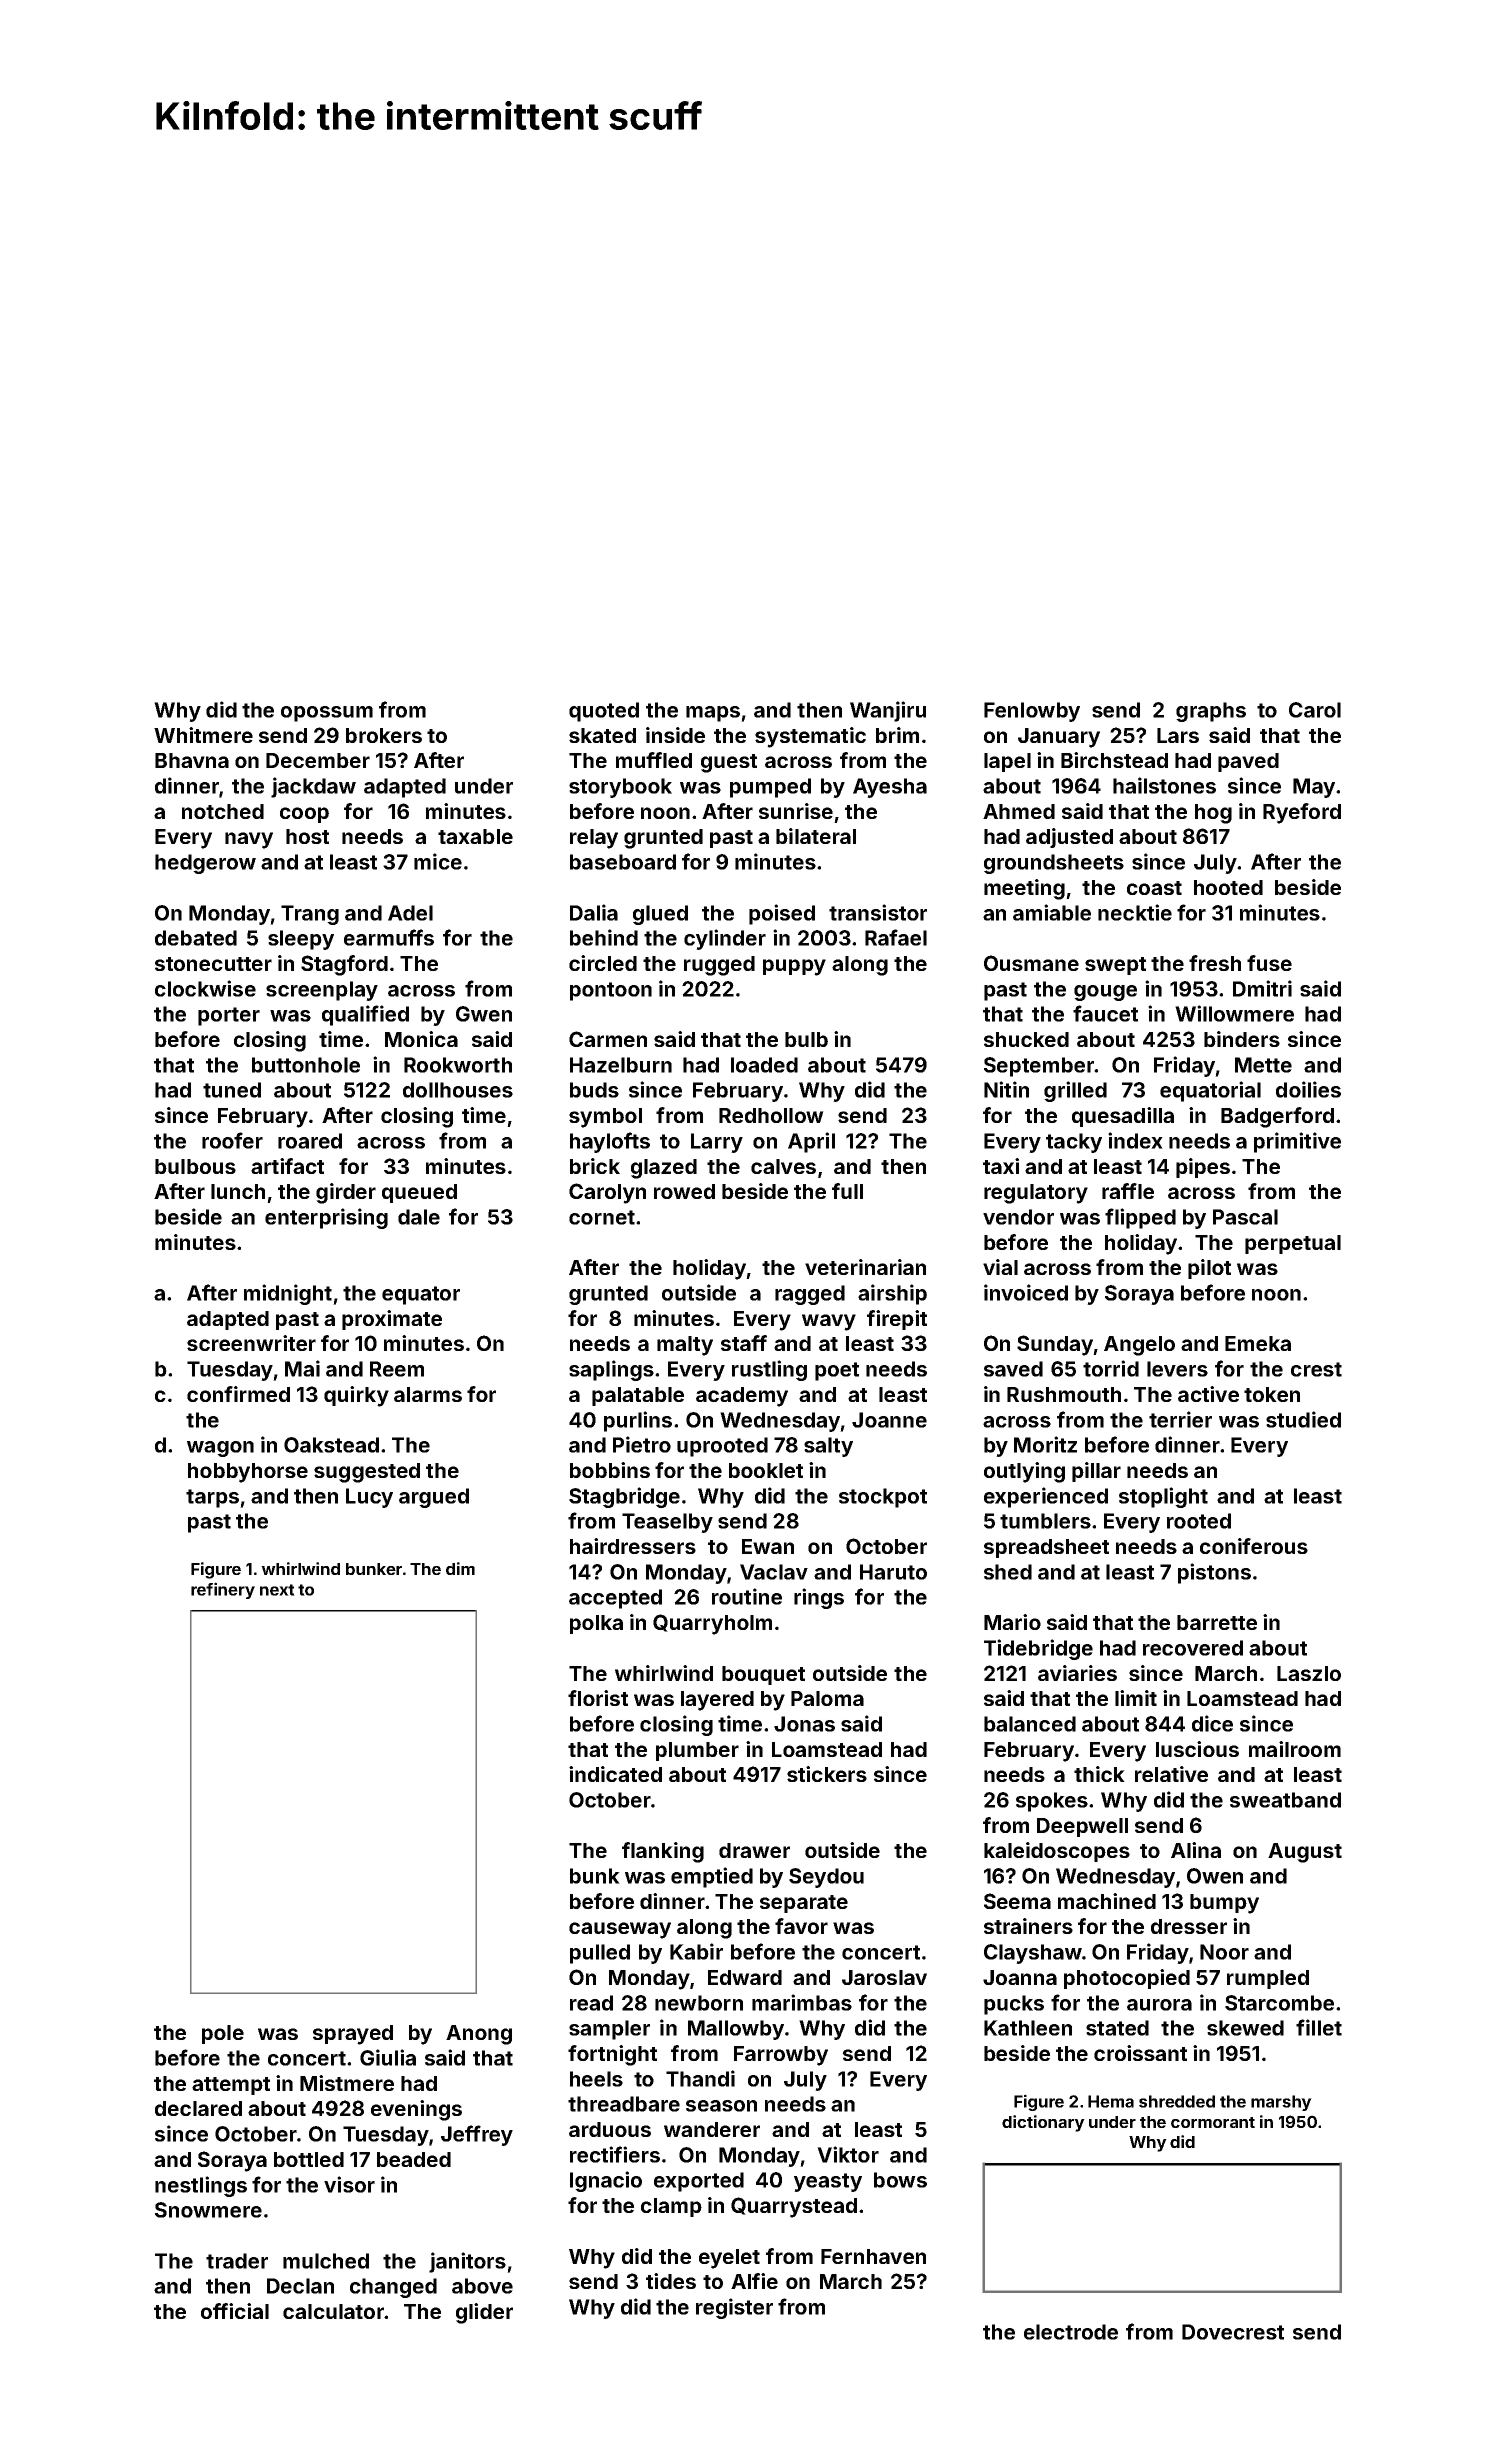 This screenshot has width=1496, height=2464. I want to click on rumpled, so click(1268, 1979).
